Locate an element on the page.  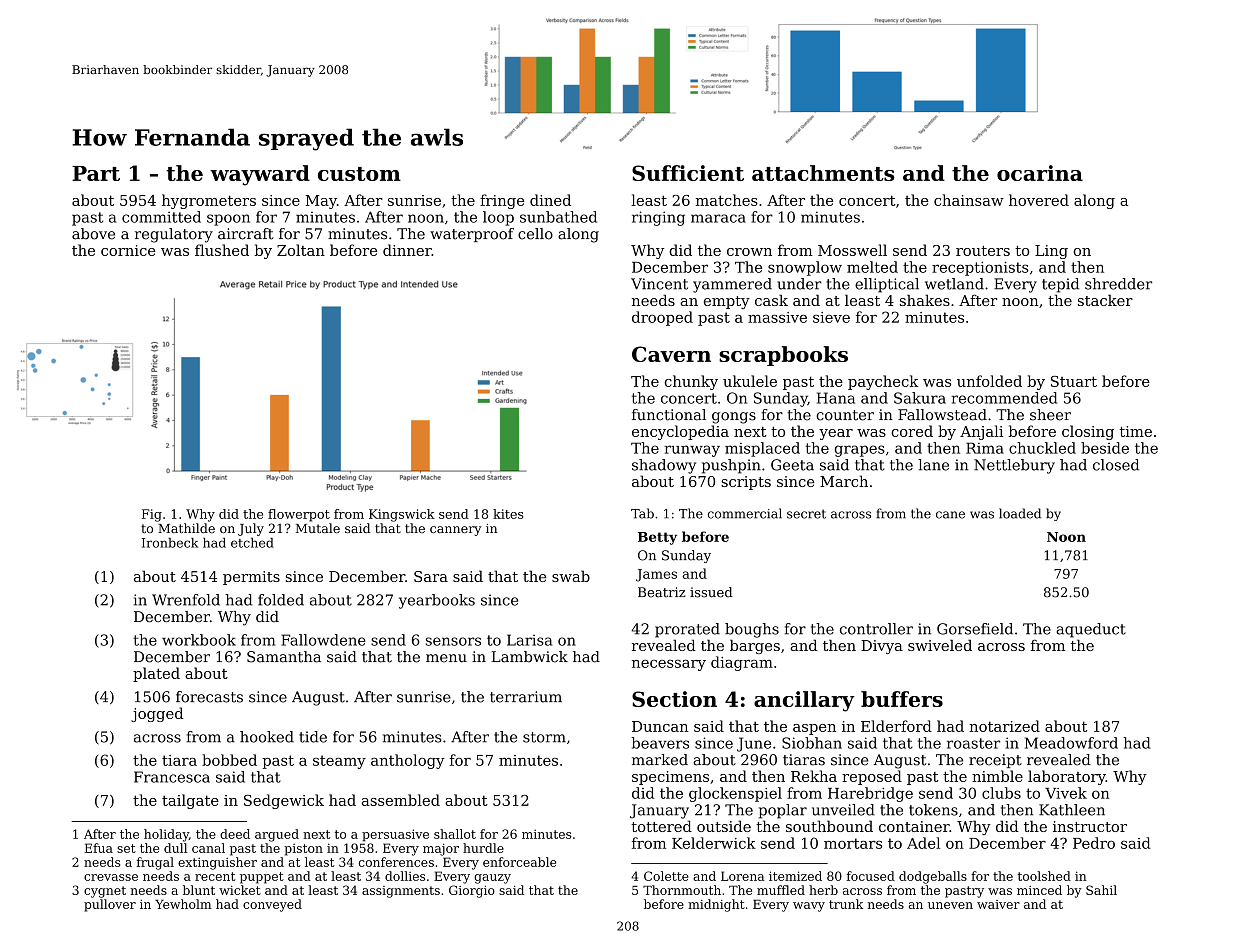
deed is located at coordinates (235, 834).
